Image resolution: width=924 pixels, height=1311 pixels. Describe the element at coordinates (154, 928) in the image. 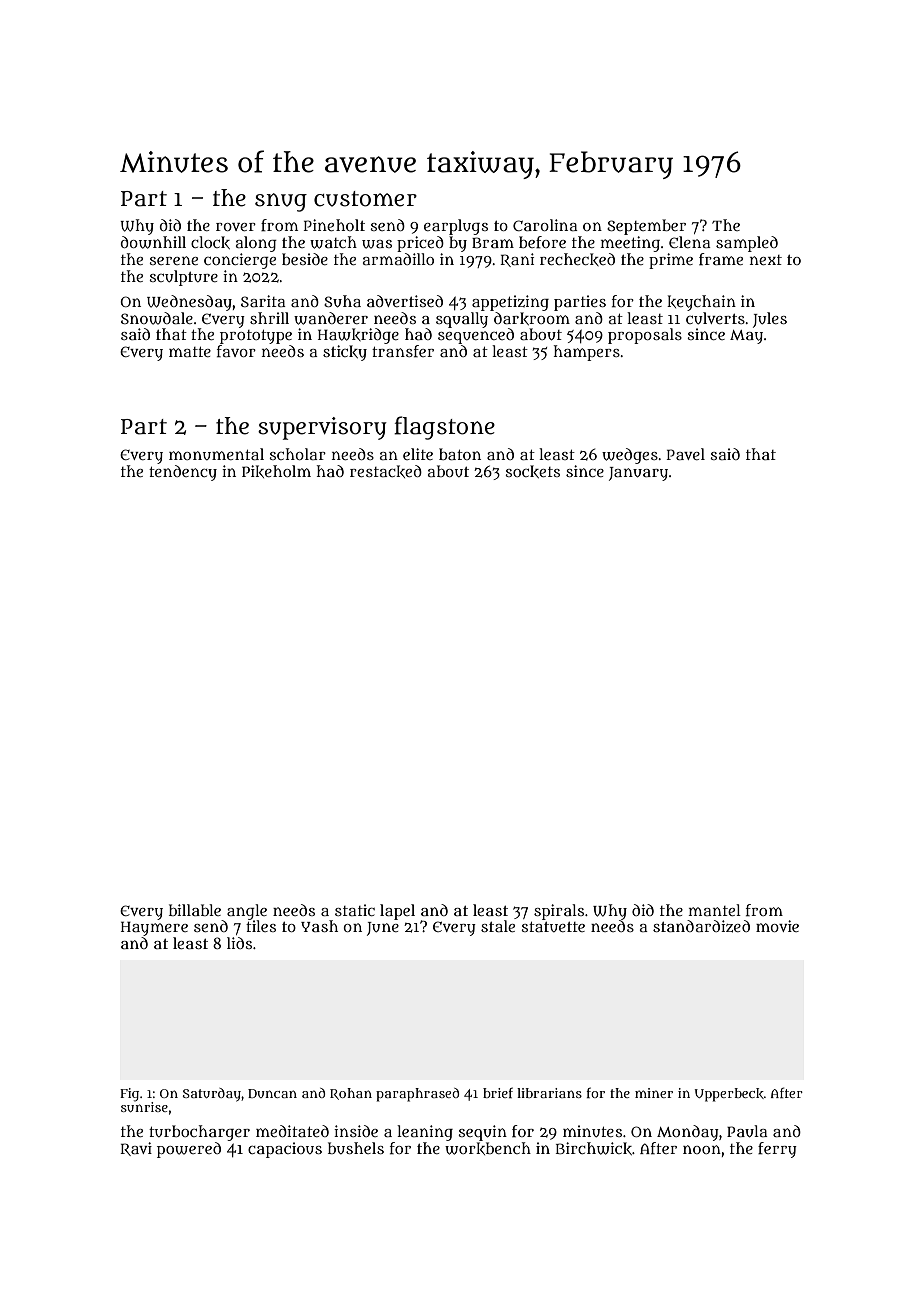

I see `Haymere` at that location.
